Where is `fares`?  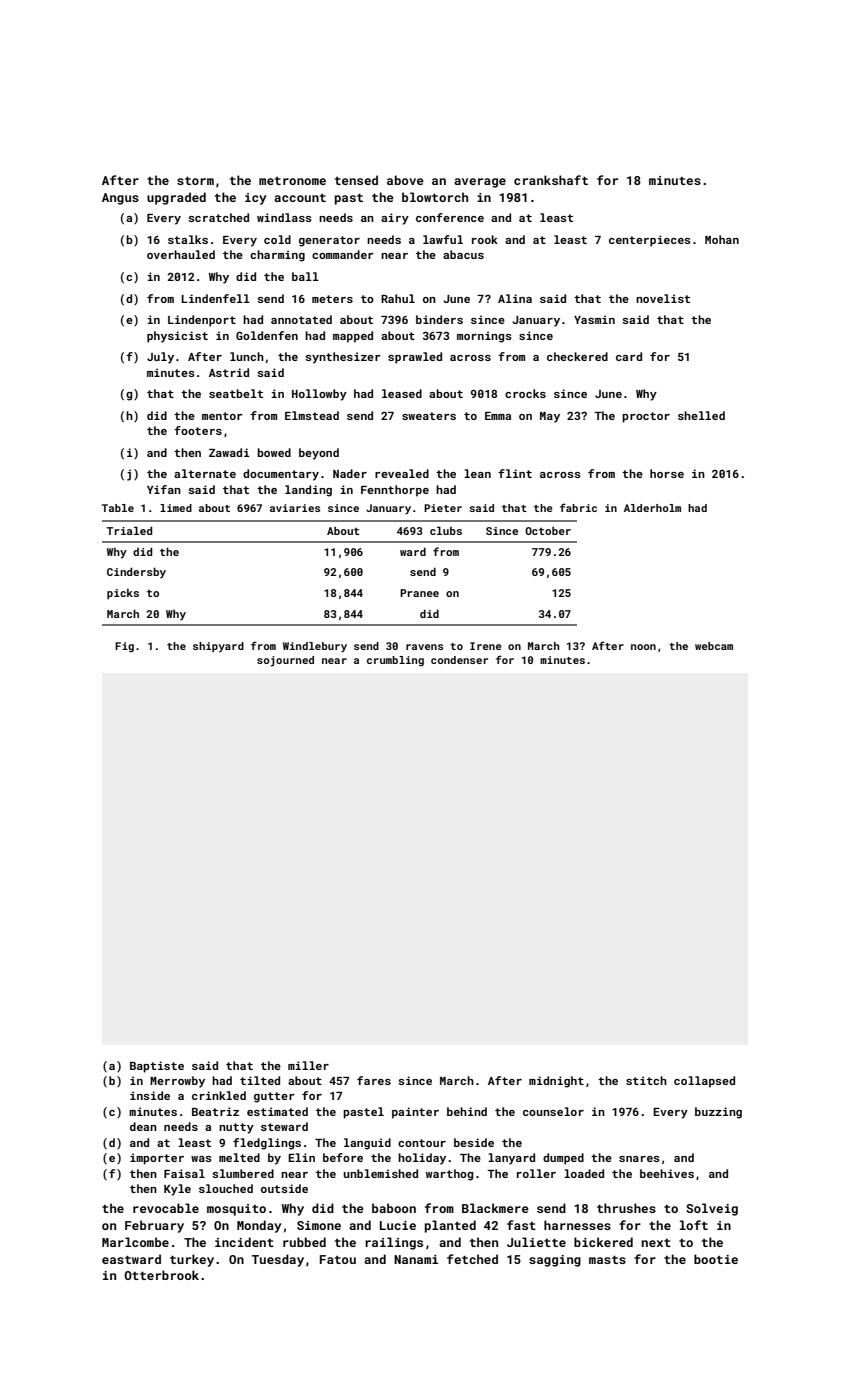 fares is located at coordinates (374, 1080).
